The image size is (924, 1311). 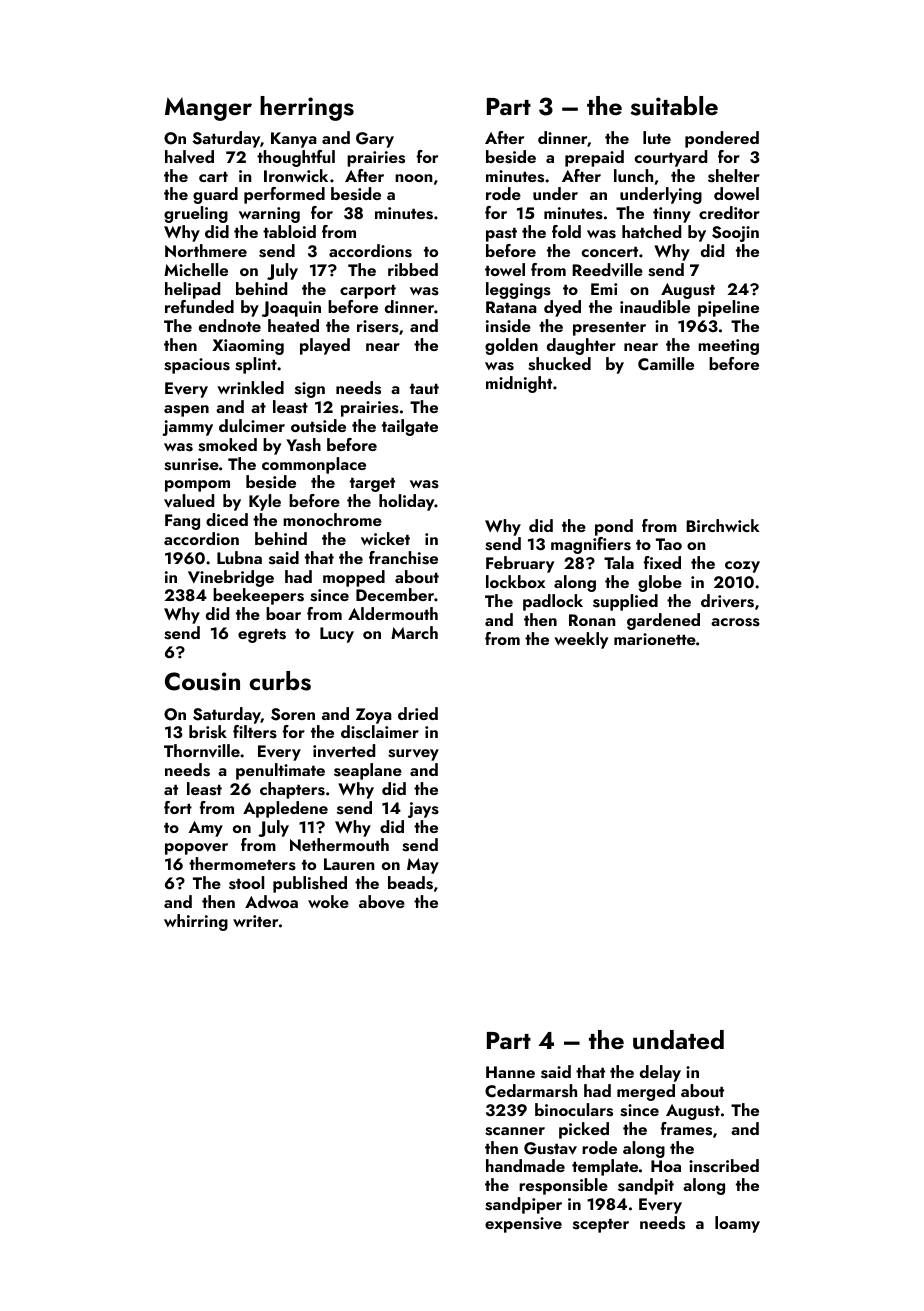 What do you see at coordinates (737, 1224) in the screenshot?
I see `loamy` at bounding box center [737, 1224].
